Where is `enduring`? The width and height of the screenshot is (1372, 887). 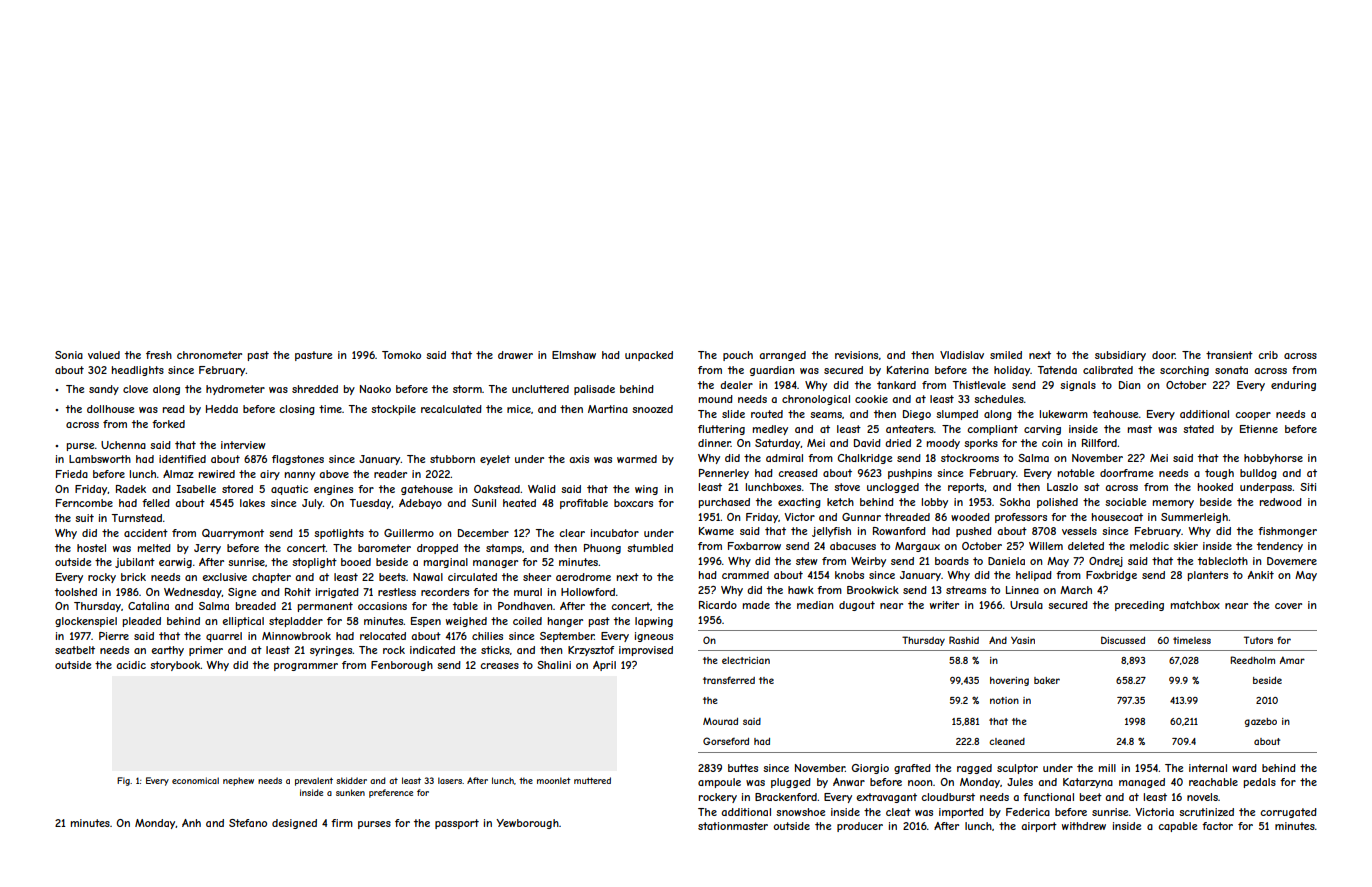 enduring is located at coordinates (1293, 386).
